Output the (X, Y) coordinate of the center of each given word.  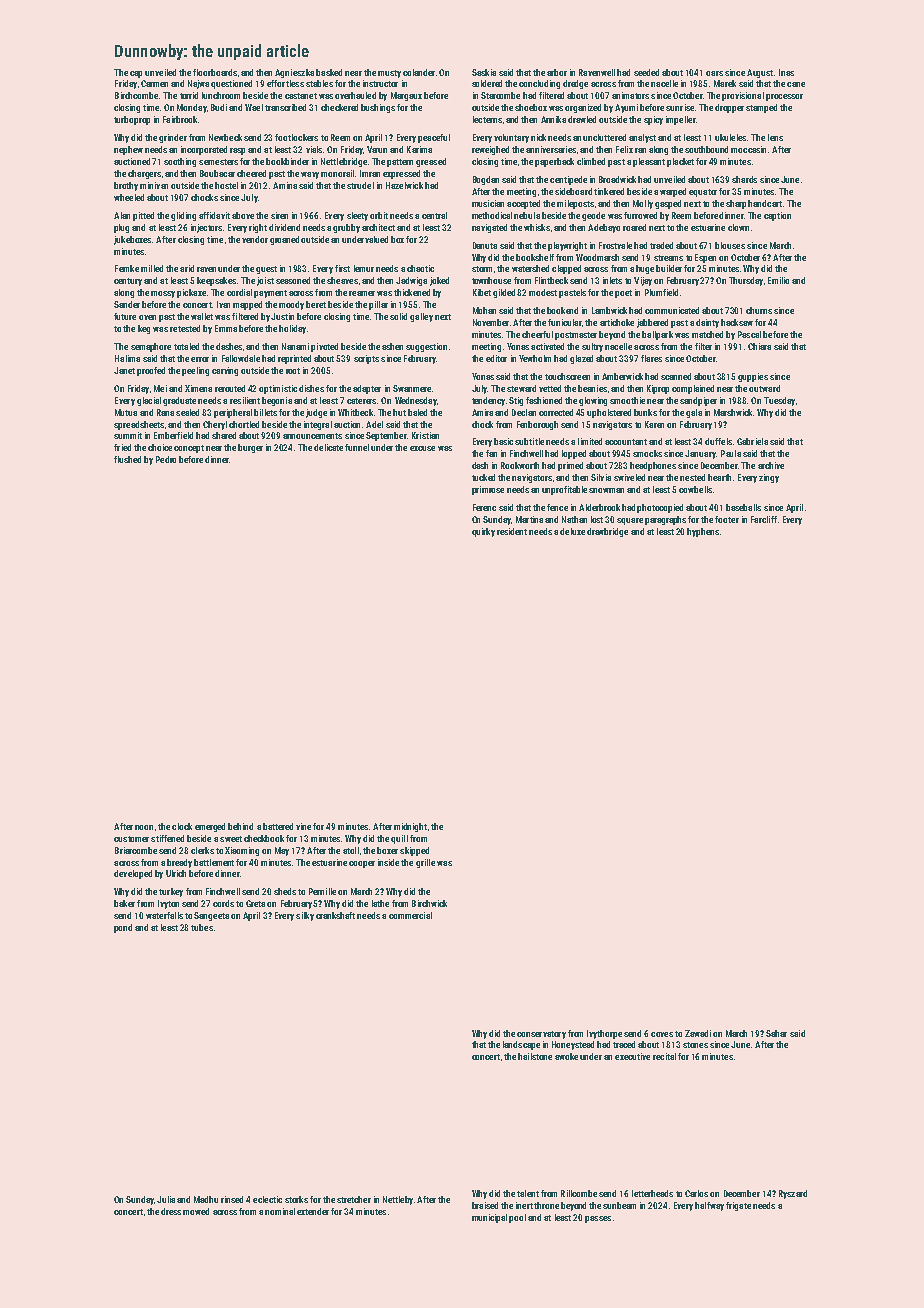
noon (144, 827)
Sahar (776, 1033)
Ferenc (484, 507)
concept (189, 449)
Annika (553, 119)
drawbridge (607, 532)
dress (171, 1211)
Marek (725, 83)
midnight (410, 827)
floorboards (215, 72)
